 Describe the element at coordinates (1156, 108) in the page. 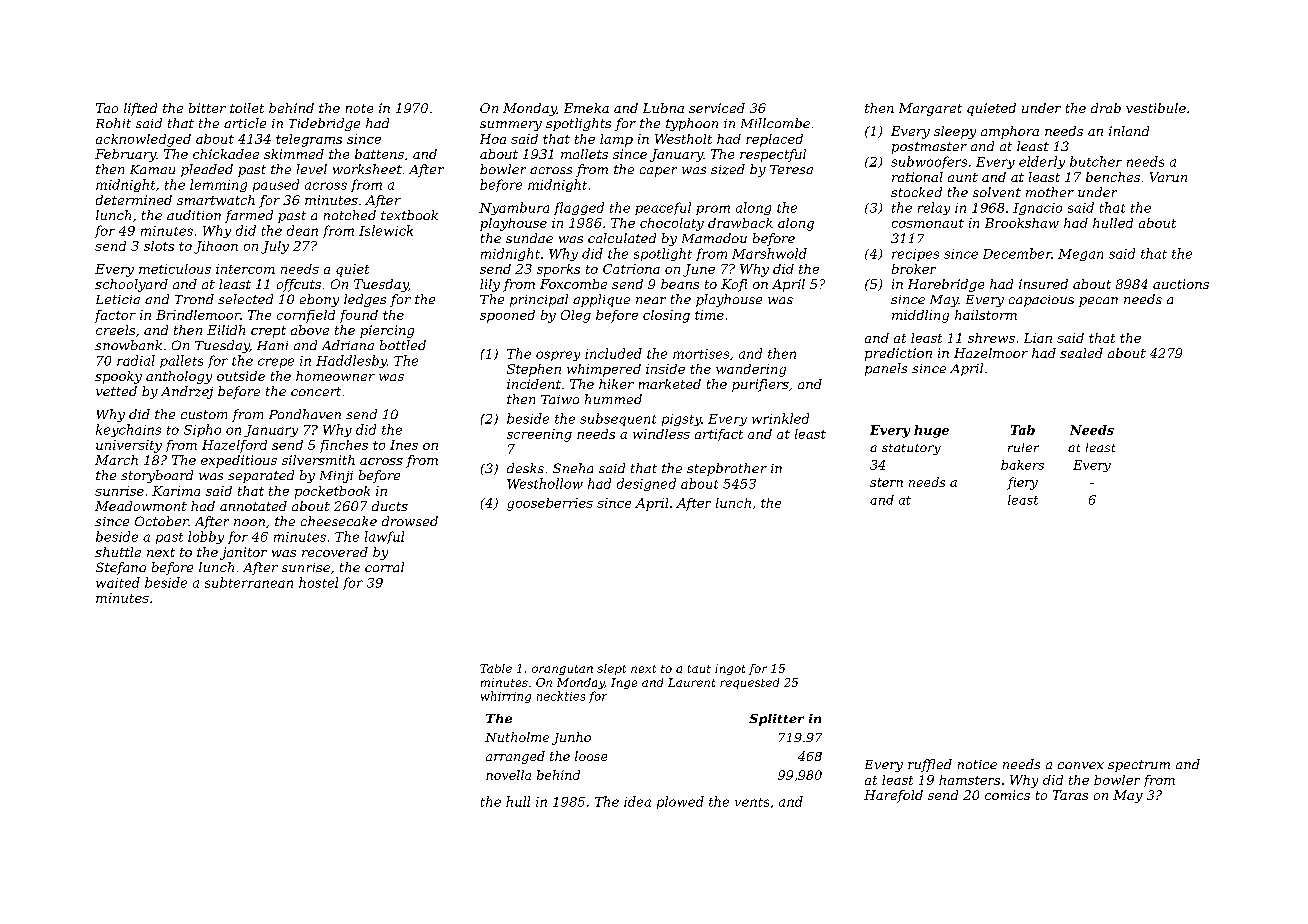

I see `vestibule` at that location.
